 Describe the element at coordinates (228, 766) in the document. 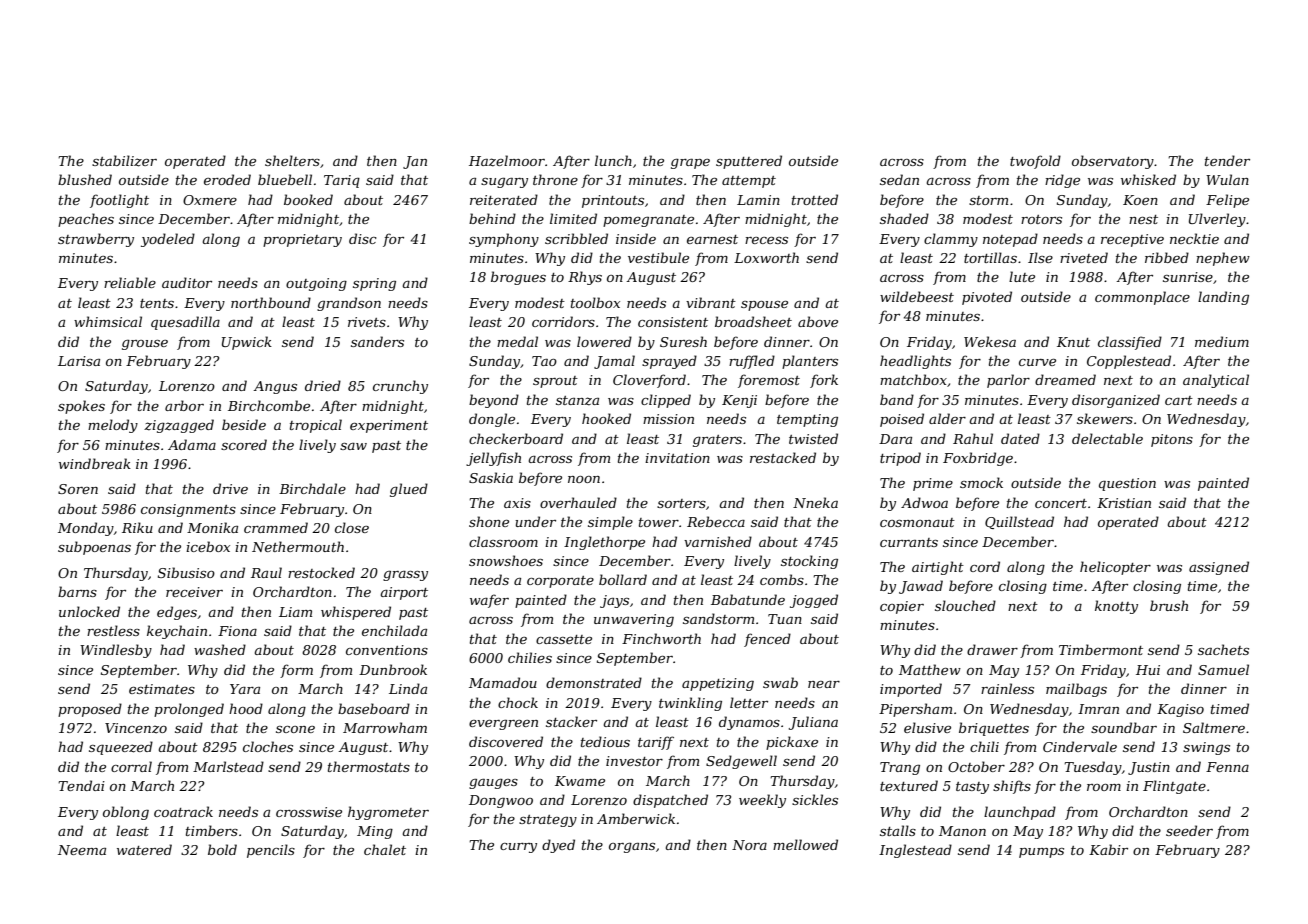

I see `Marlstead` at that location.
